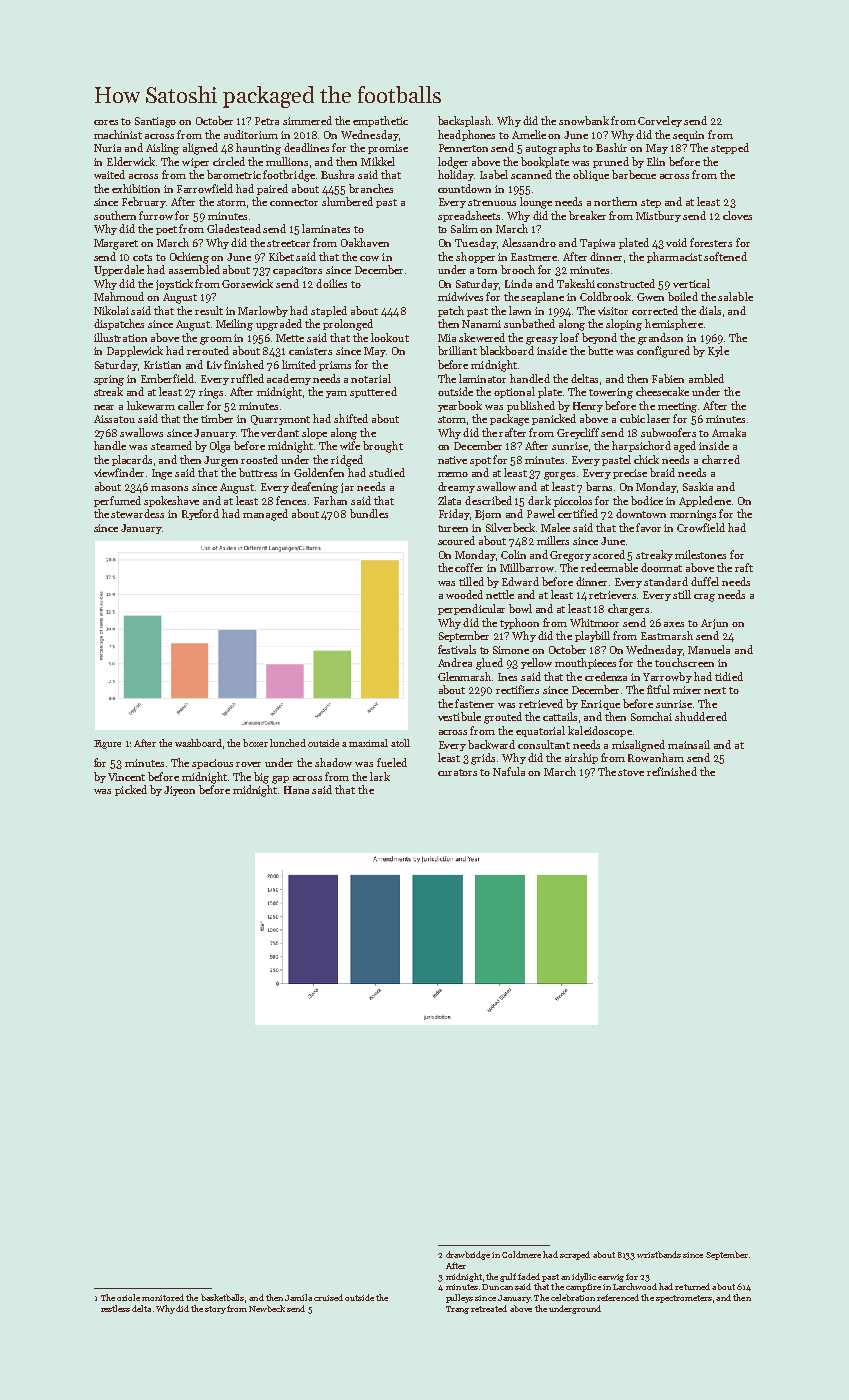 The image size is (849, 1400). Describe the element at coordinates (267, 121) in the document. I see `Petra` at that location.
